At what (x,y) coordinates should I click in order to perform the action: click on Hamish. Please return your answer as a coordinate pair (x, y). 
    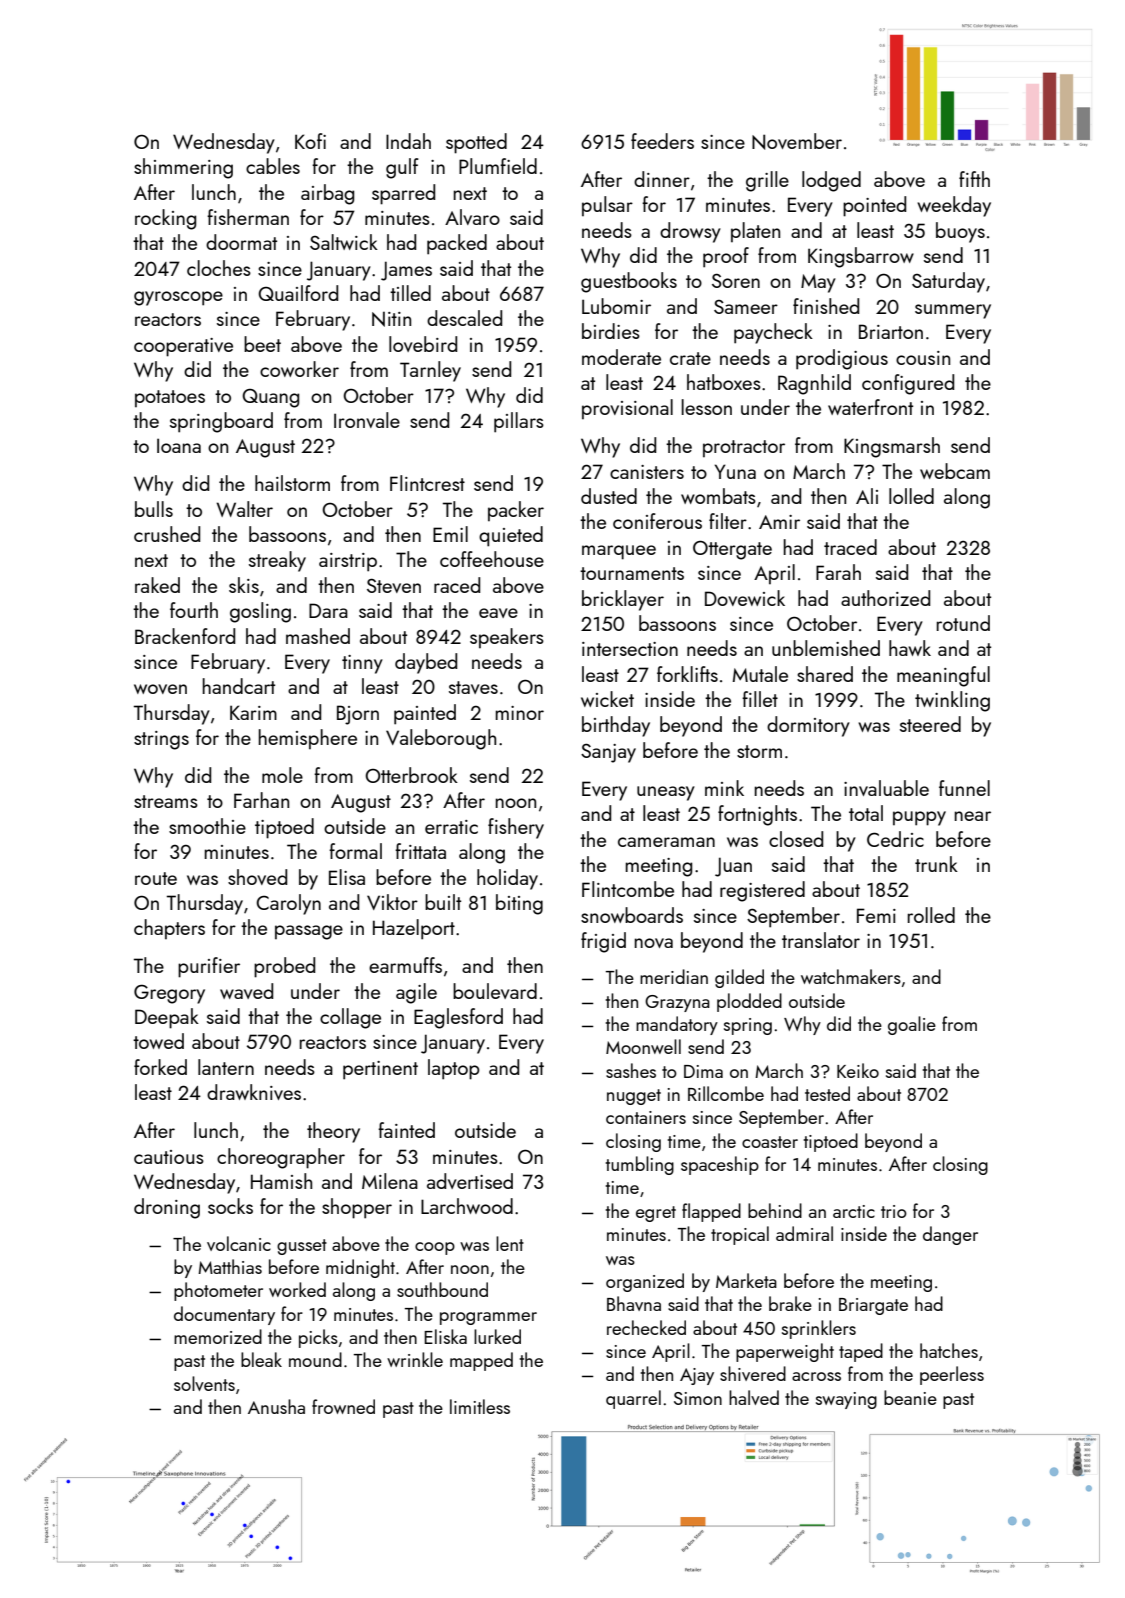
    Looking at the image, I should click on (281, 1181).
